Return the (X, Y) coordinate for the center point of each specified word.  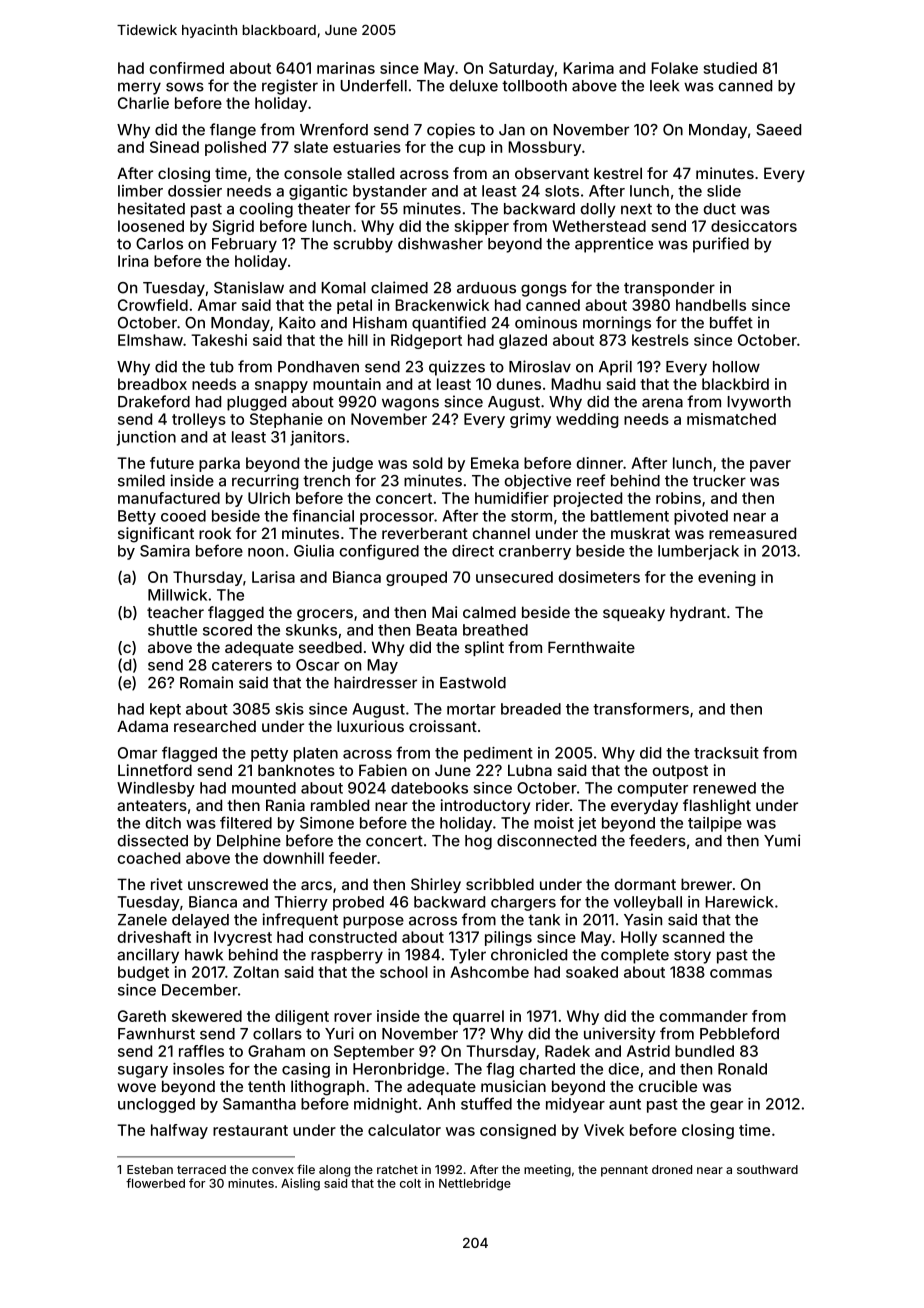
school (404, 972)
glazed (523, 341)
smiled (141, 480)
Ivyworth (759, 403)
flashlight (717, 807)
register (290, 87)
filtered (246, 822)
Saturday (521, 69)
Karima (588, 68)
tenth (266, 1086)
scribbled (500, 884)
